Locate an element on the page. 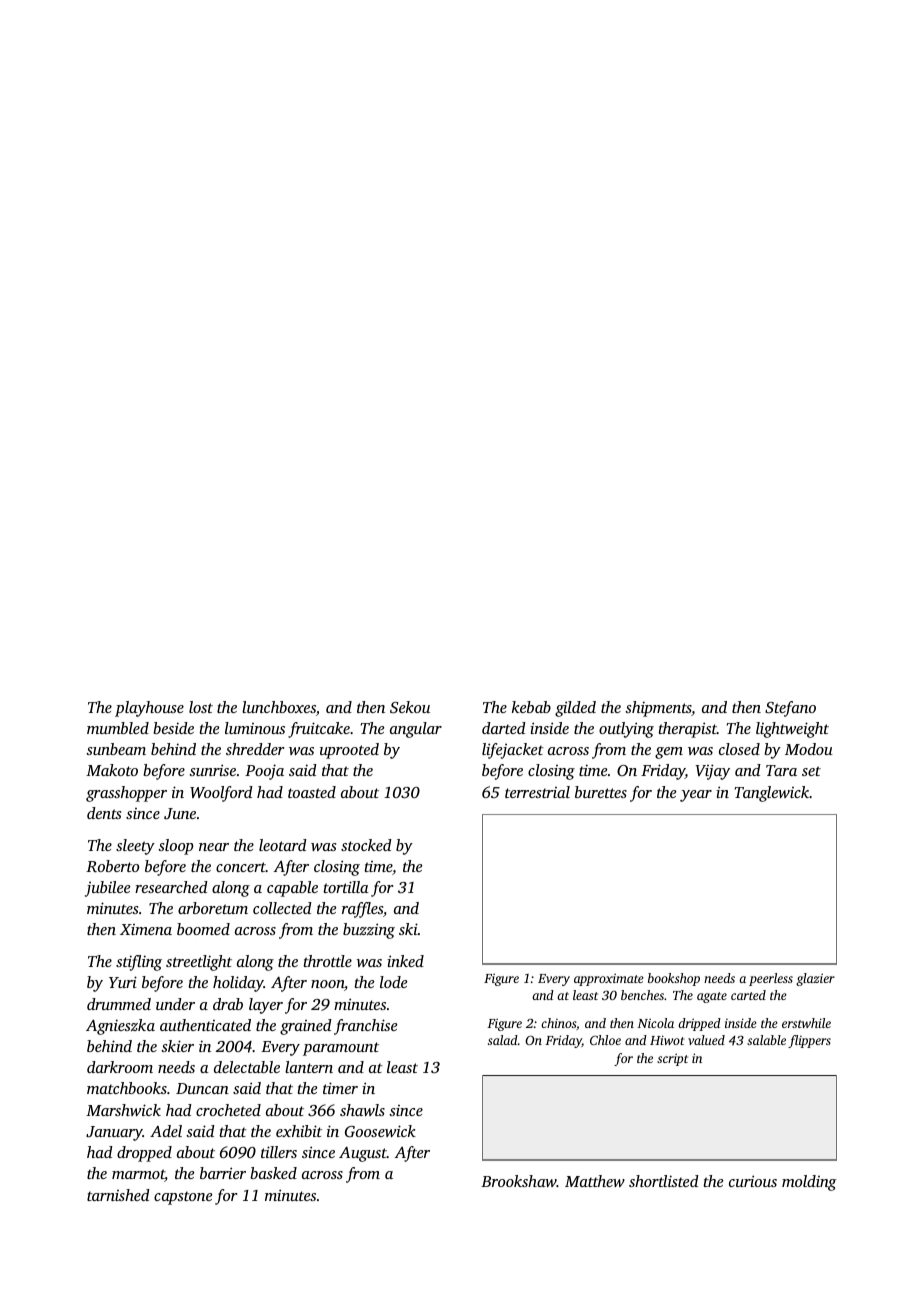 This document has height=1308, width=924. capstone is located at coordinates (183, 1198).
